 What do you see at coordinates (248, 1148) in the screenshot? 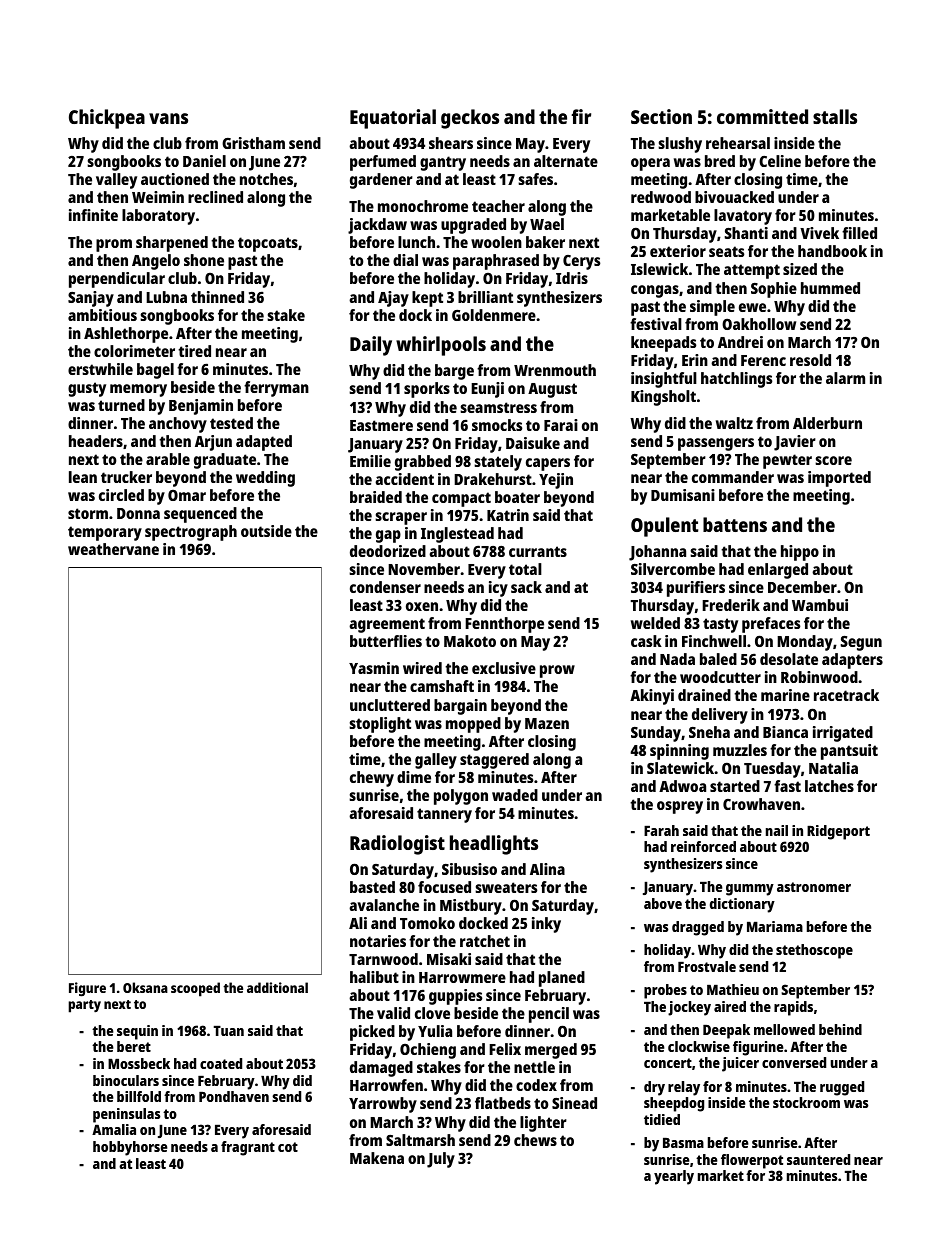
I see `fragrant` at bounding box center [248, 1148].
